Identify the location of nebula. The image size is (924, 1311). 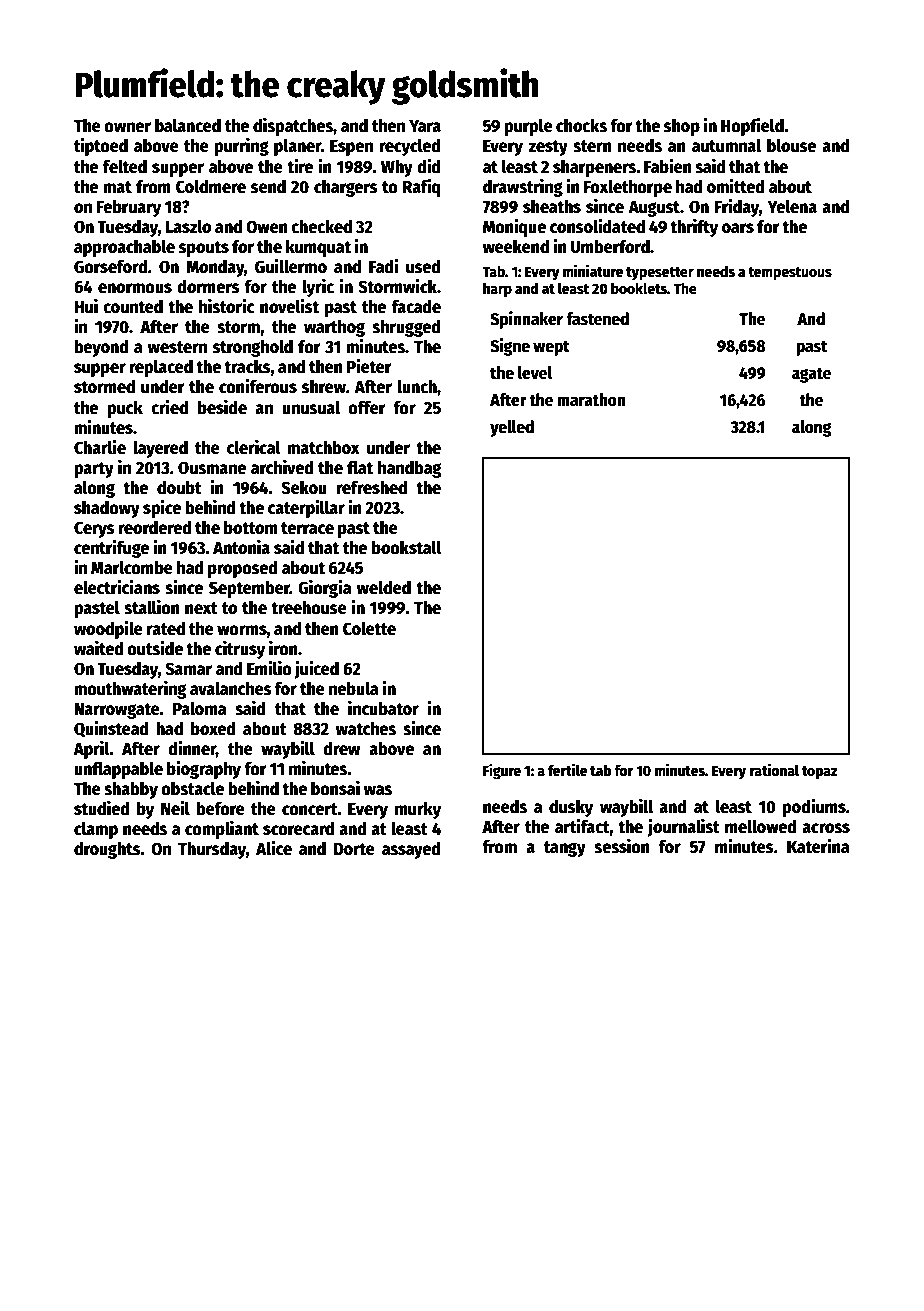
(354, 688).
